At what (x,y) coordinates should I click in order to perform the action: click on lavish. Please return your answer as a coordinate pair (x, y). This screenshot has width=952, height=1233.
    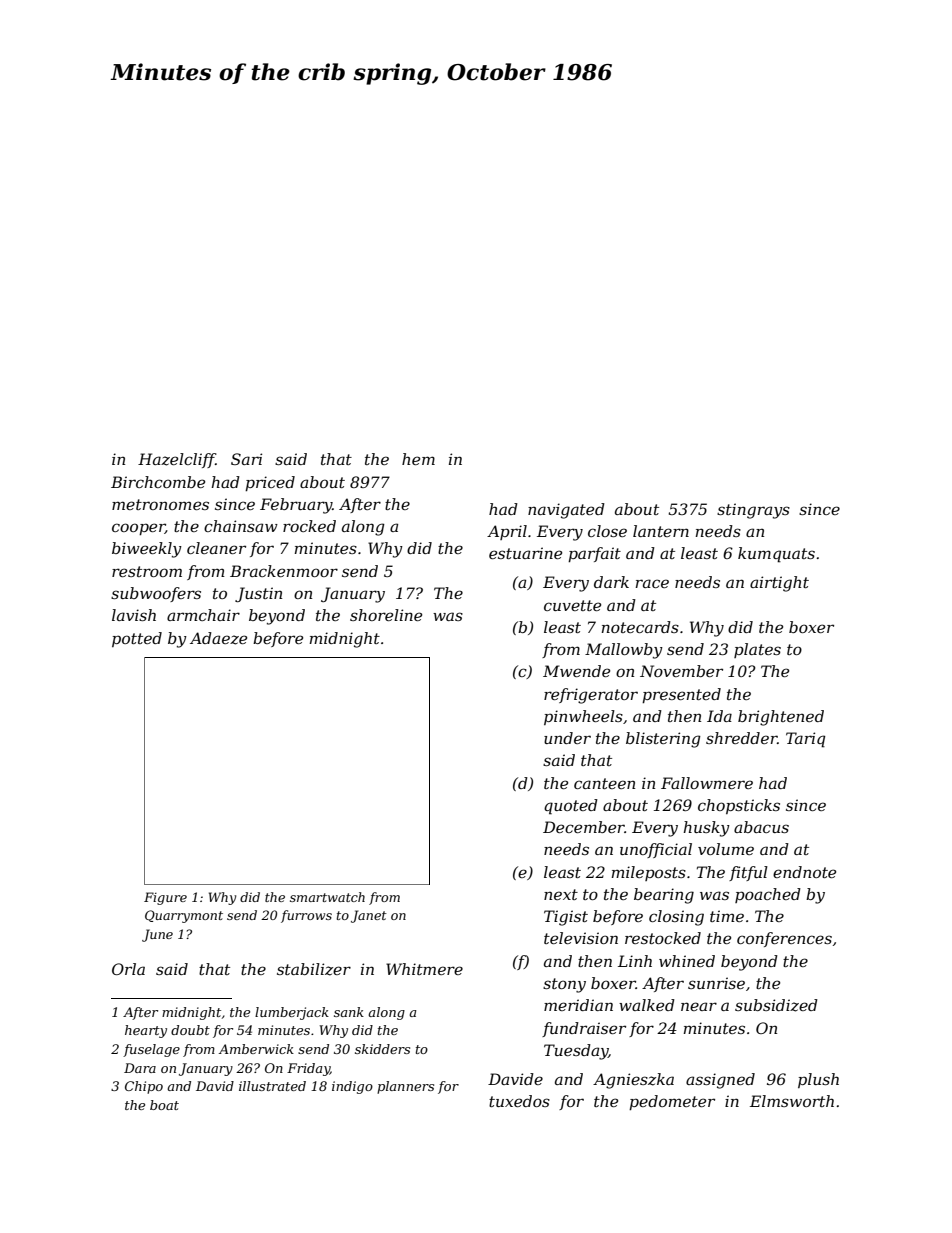
    Looking at the image, I should click on (134, 615).
